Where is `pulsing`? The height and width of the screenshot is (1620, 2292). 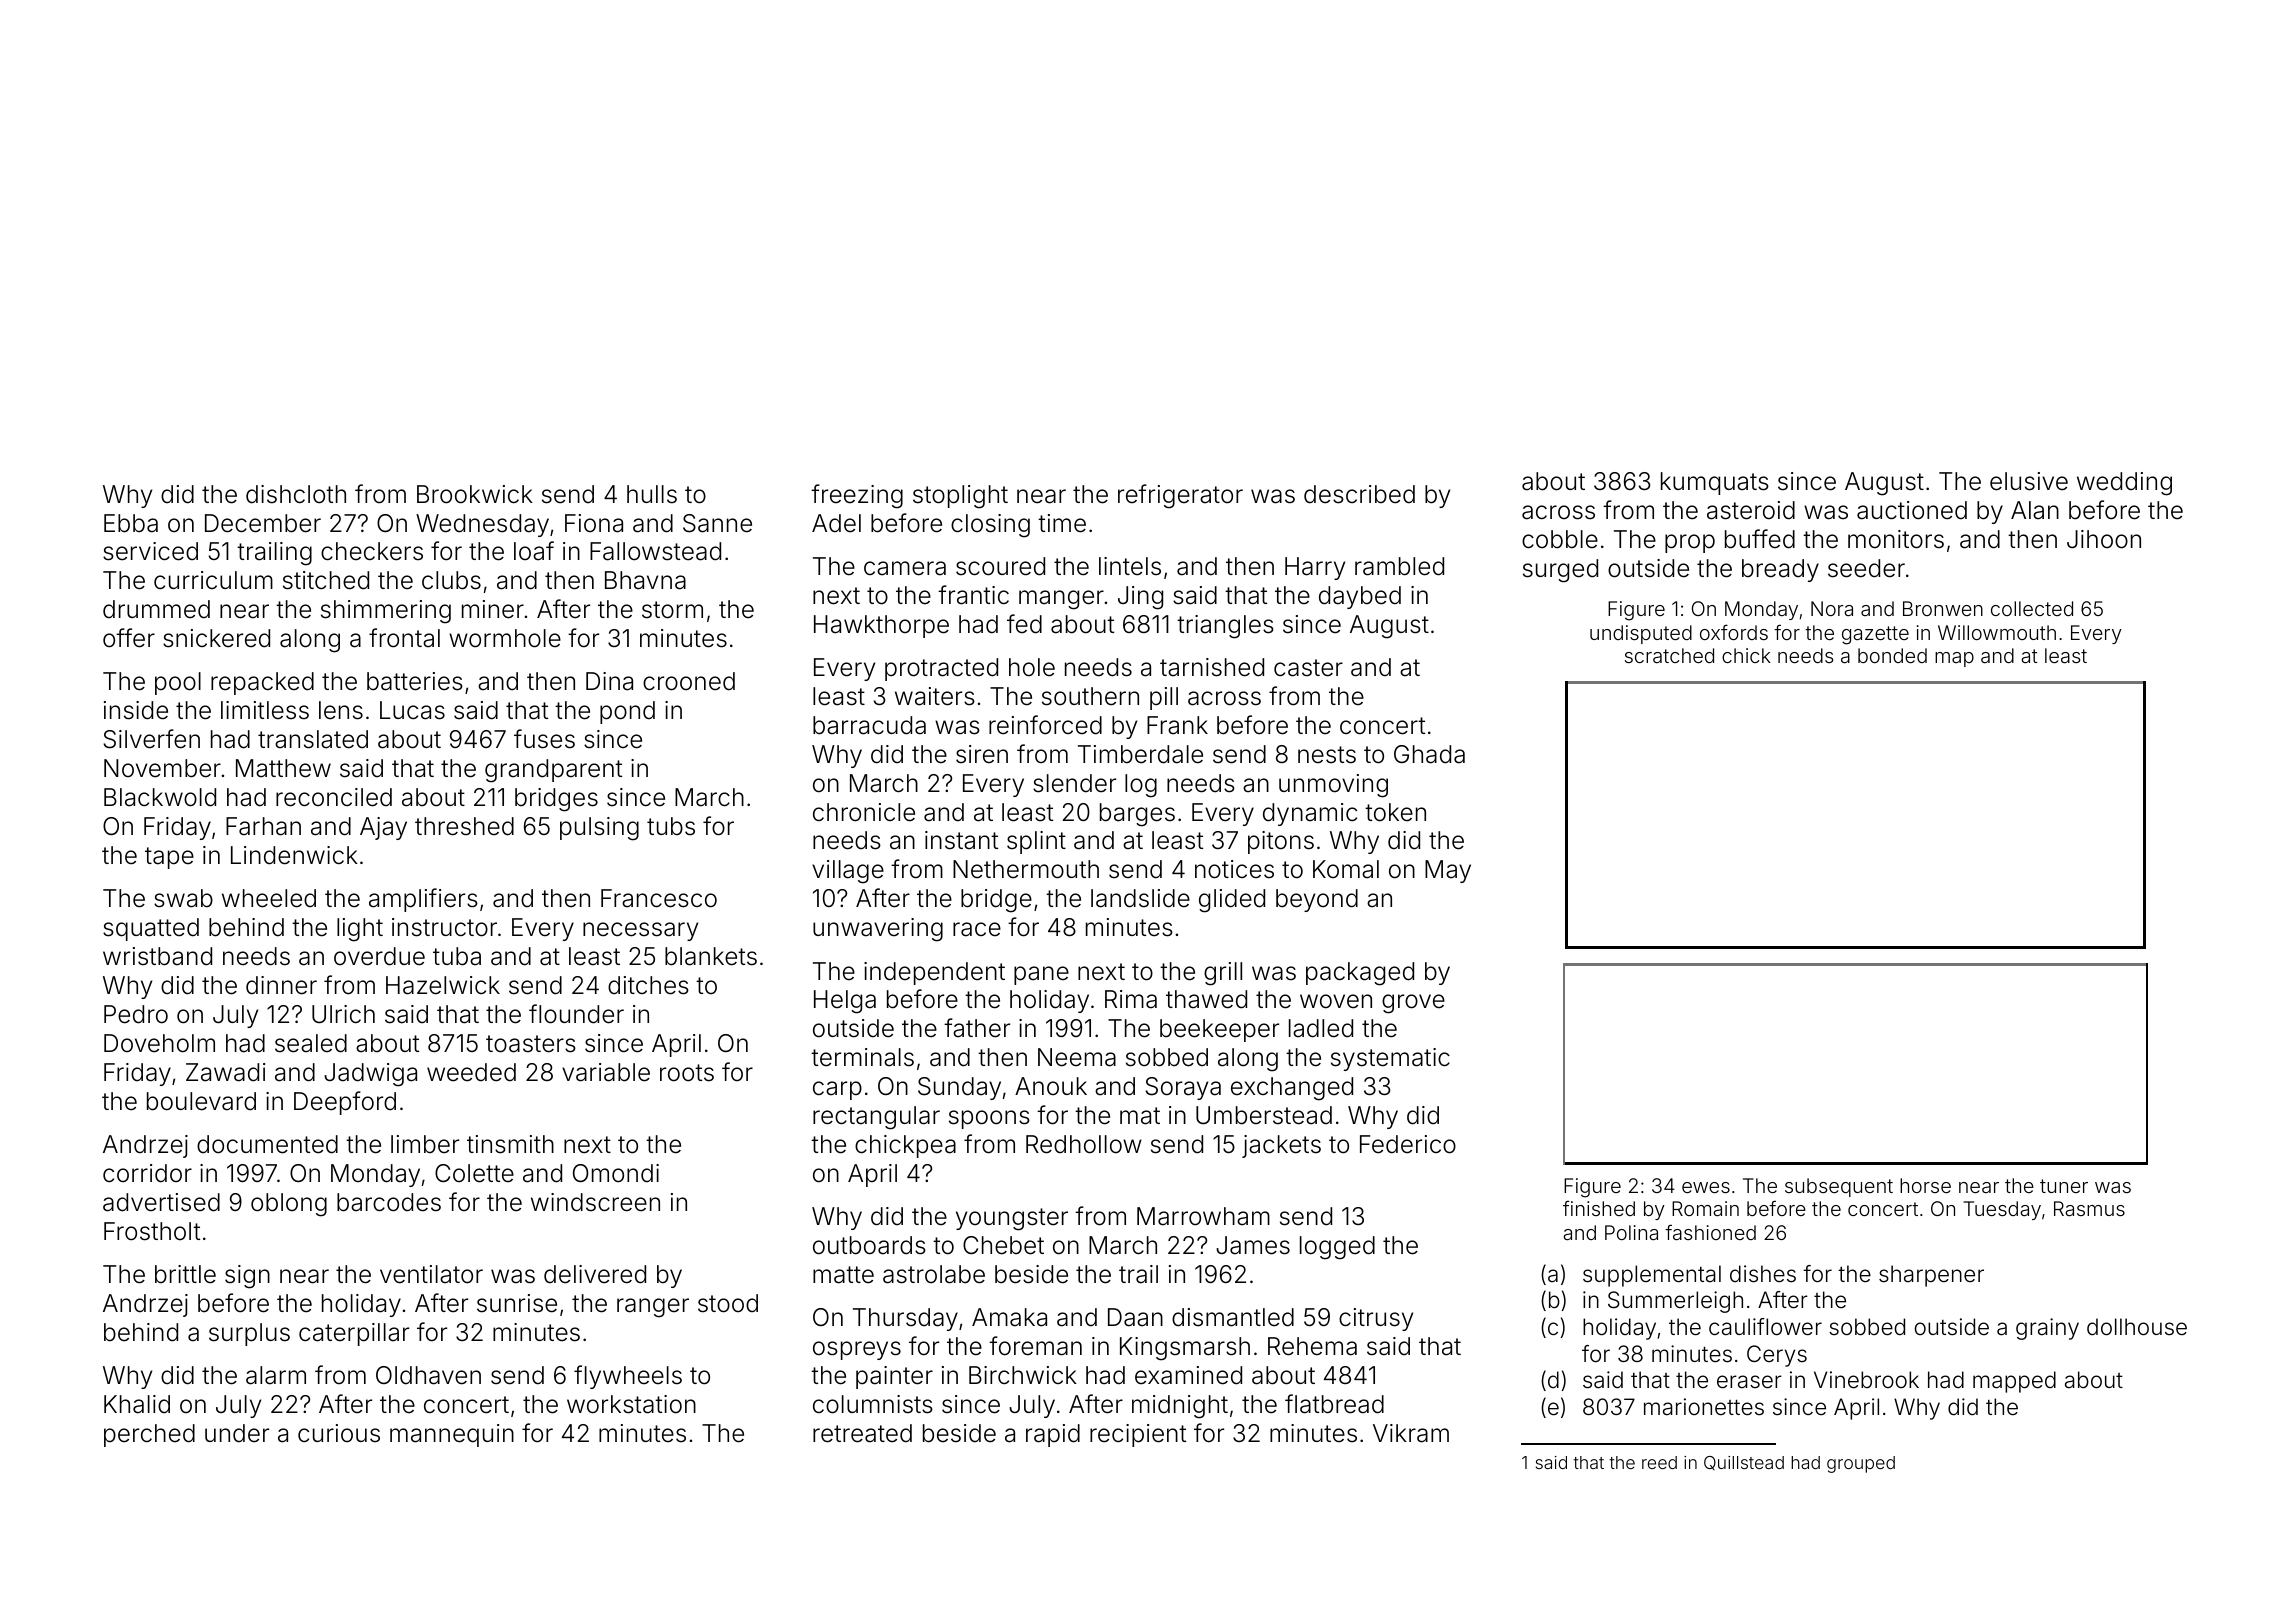
pulsing is located at coordinates (599, 829).
